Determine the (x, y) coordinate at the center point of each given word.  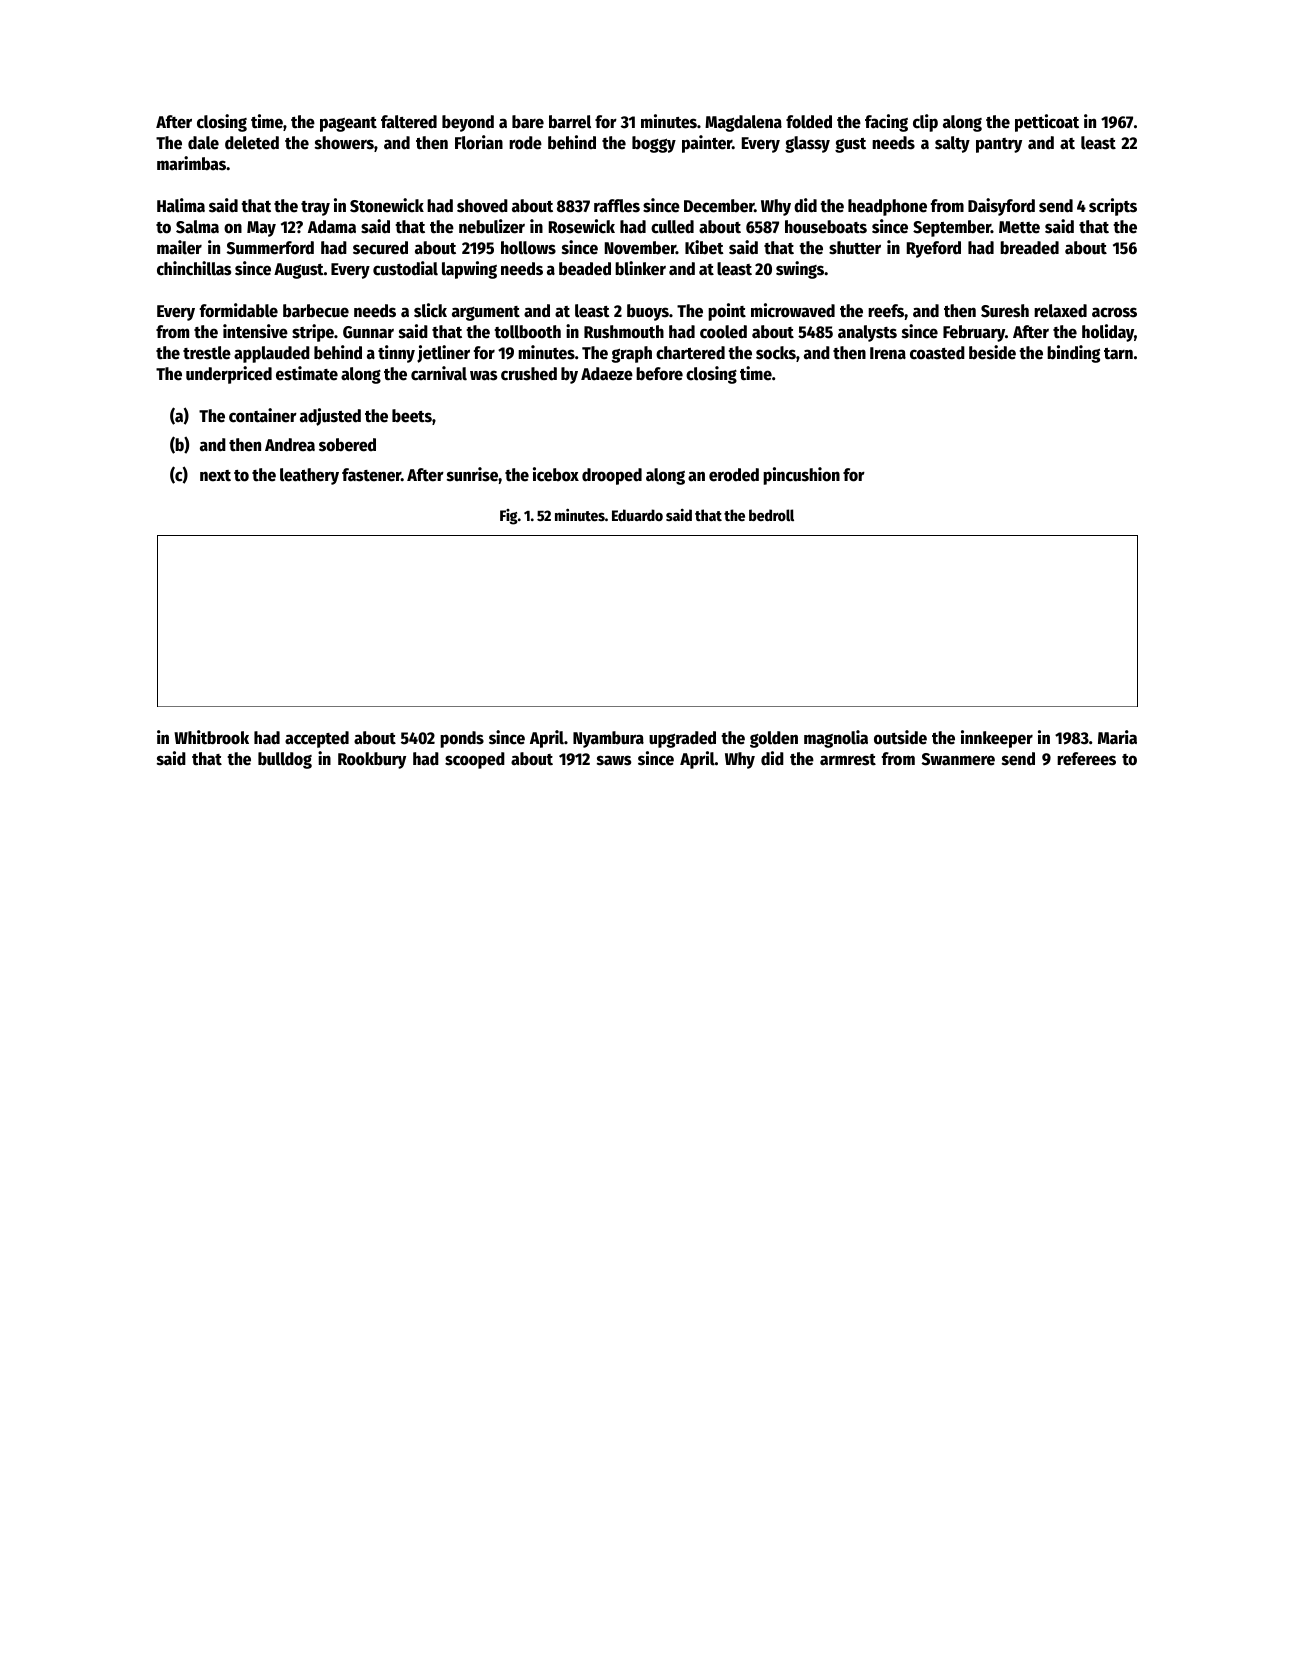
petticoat (1047, 123)
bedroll (771, 515)
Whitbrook (211, 737)
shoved (482, 206)
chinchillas (194, 268)
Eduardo (637, 515)
